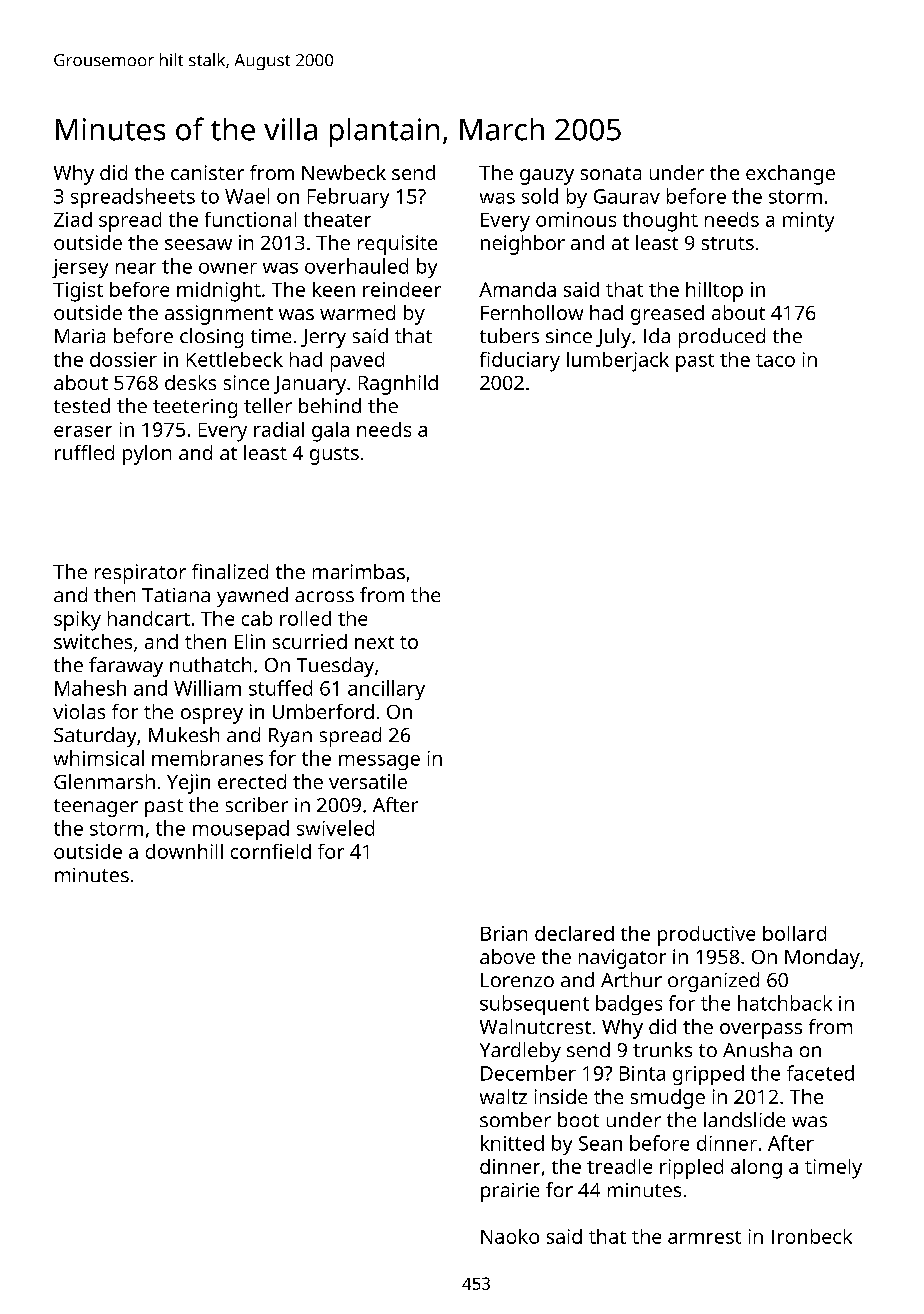 The height and width of the screenshot is (1314, 924). I want to click on canister, so click(207, 172).
